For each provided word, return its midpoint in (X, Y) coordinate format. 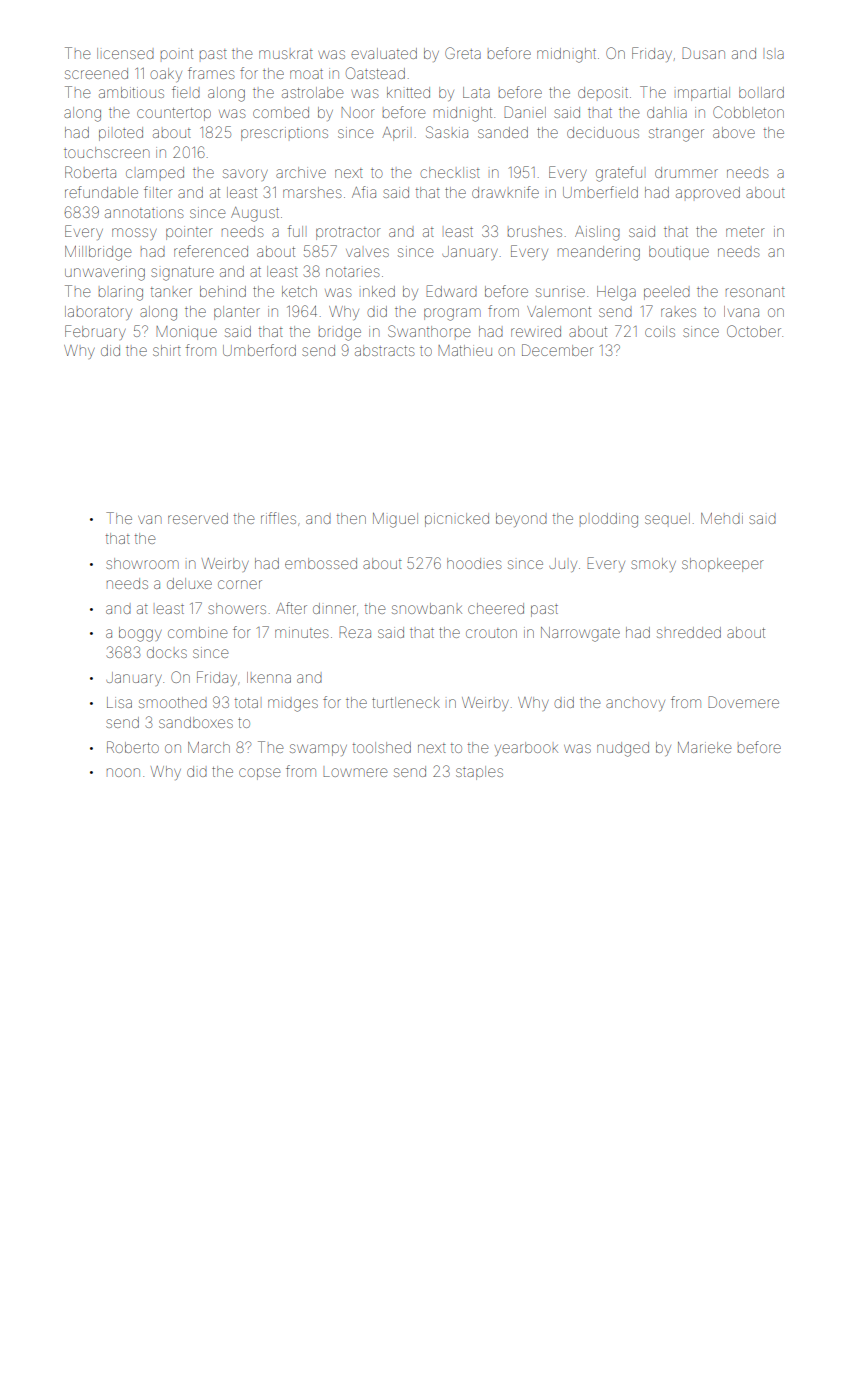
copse (259, 774)
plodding (609, 520)
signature (182, 274)
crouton (491, 633)
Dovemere (743, 702)
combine (197, 632)
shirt (167, 350)
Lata (476, 92)
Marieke (704, 747)
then (351, 518)
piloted (121, 134)
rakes (678, 312)
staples (479, 773)
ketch (299, 291)
